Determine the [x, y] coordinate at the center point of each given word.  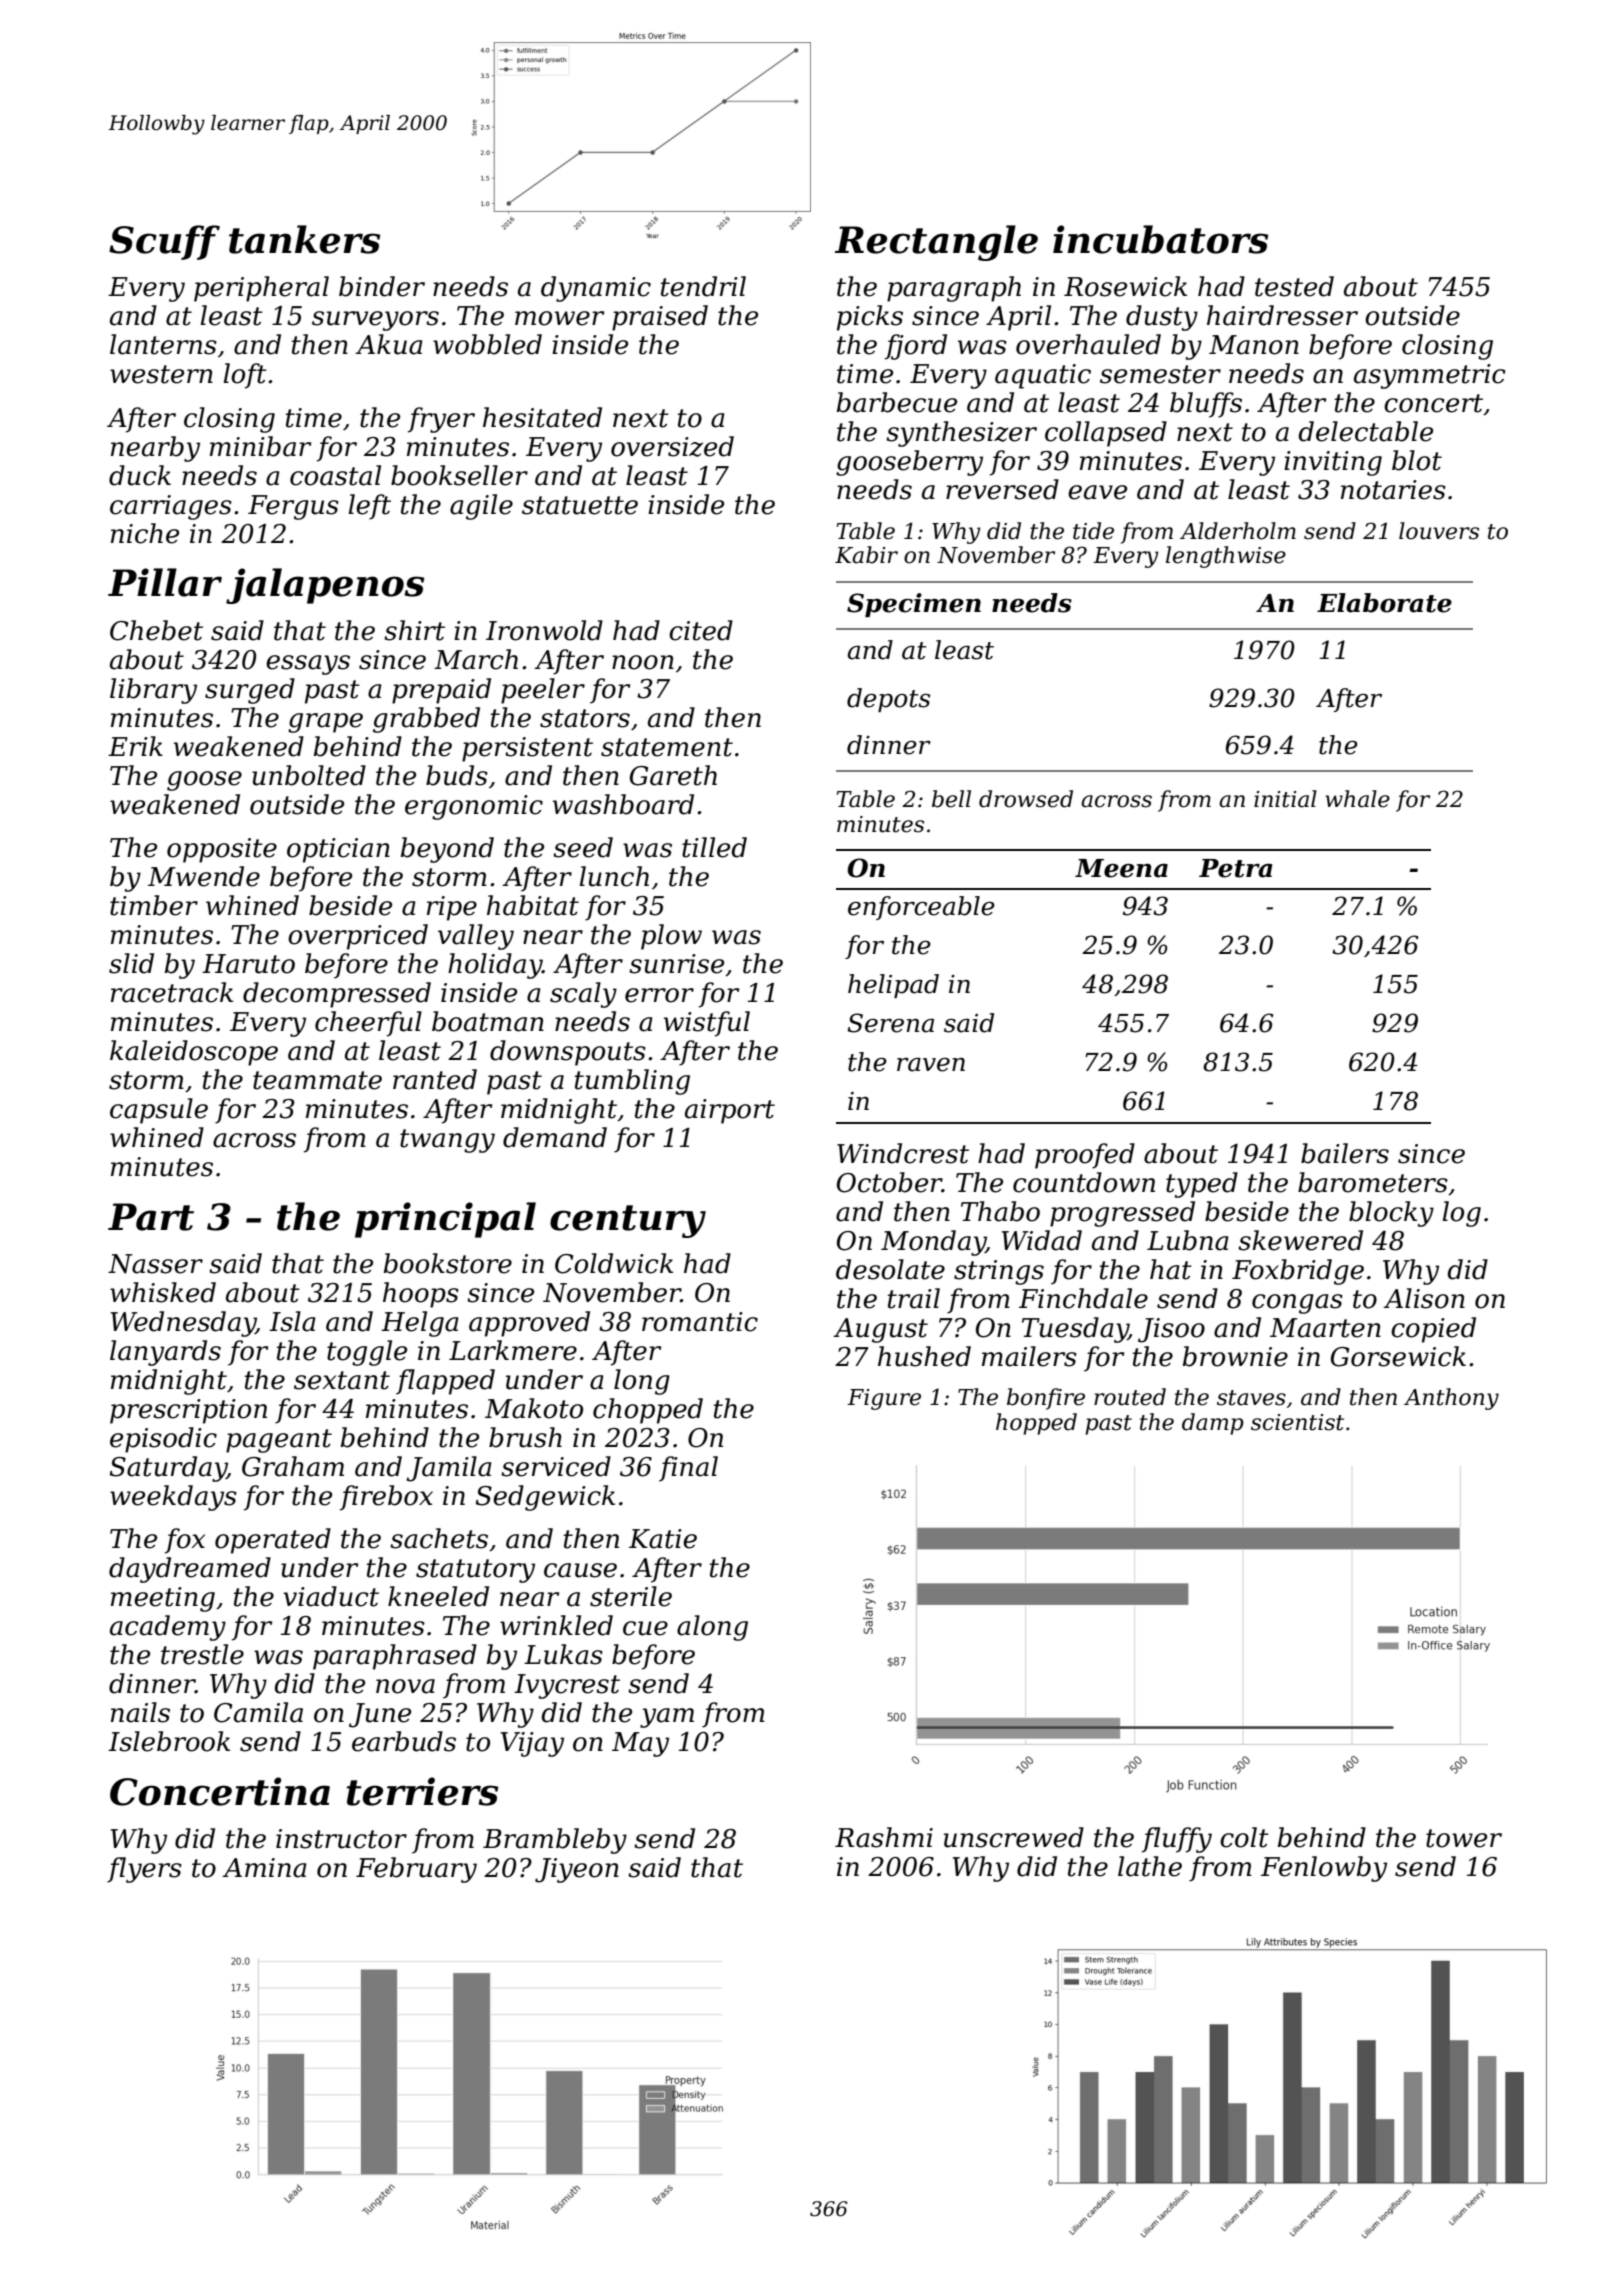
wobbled [487, 344]
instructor [341, 1839]
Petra [1235, 868]
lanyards [165, 1353]
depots [888, 700]
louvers [1439, 531]
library [153, 691]
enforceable [921, 908]
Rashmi [884, 1837]
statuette [580, 505]
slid [131, 963]
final [688, 1469]
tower [1464, 1838]
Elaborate [1384, 603]
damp [1213, 1424]
